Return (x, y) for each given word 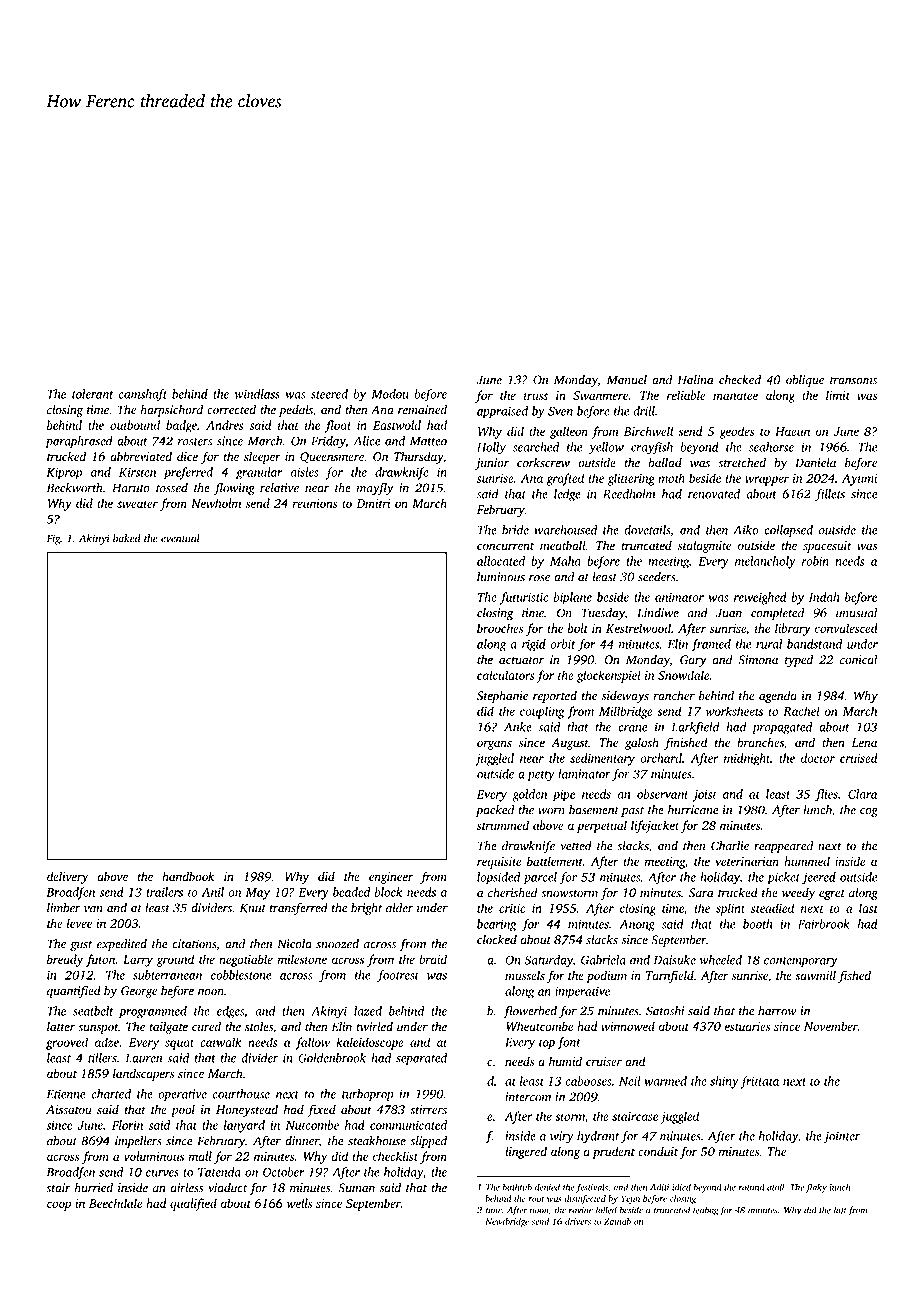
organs (494, 745)
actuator (521, 661)
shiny (724, 1082)
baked (127, 538)
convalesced (846, 628)
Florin (127, 1125)
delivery (68, 877)
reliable (686, 395)
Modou (390, 394)
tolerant (92, 394)
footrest (398, 976)
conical (858, 659)
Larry (138, 961)
